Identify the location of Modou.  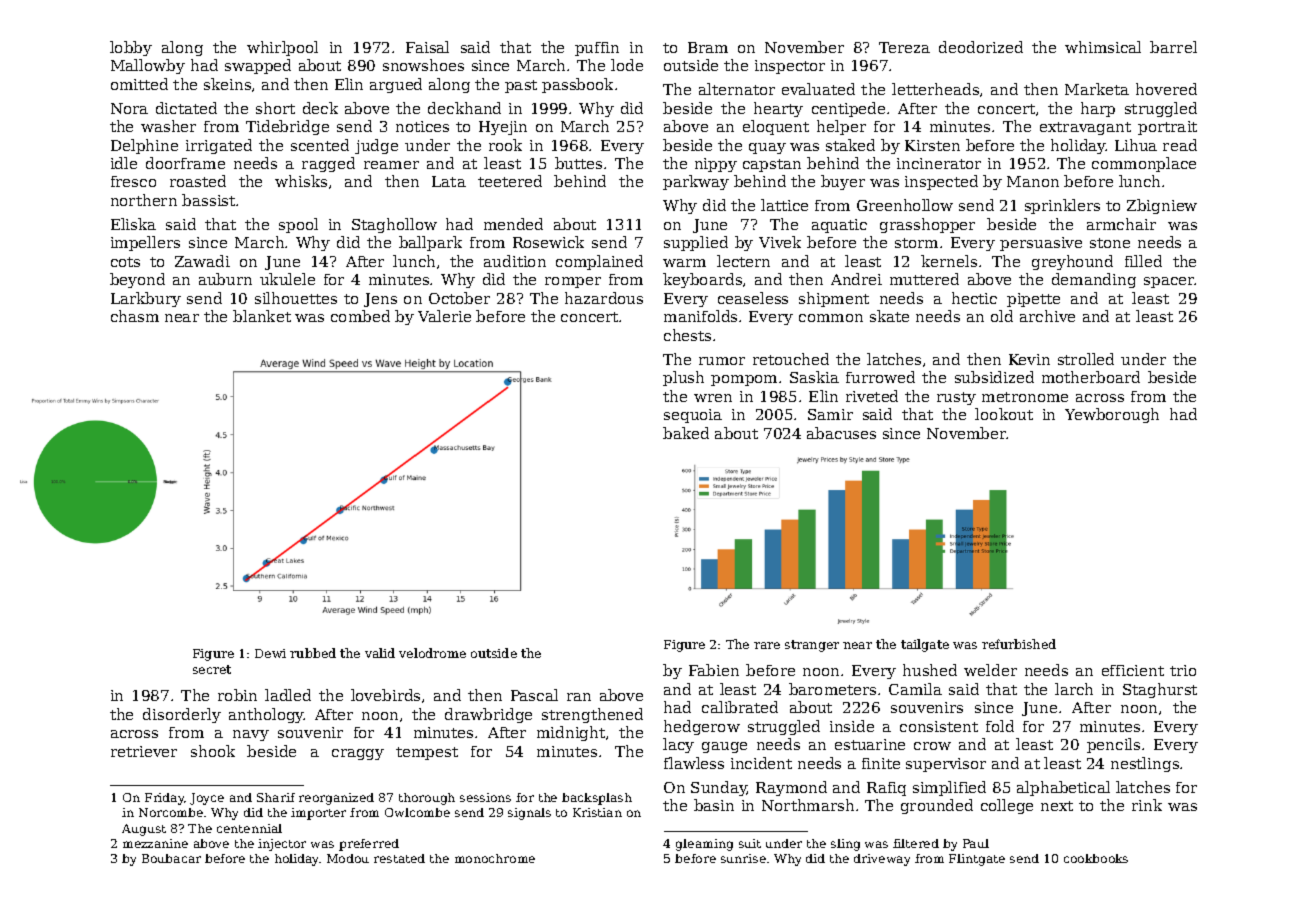
(348, 858).
